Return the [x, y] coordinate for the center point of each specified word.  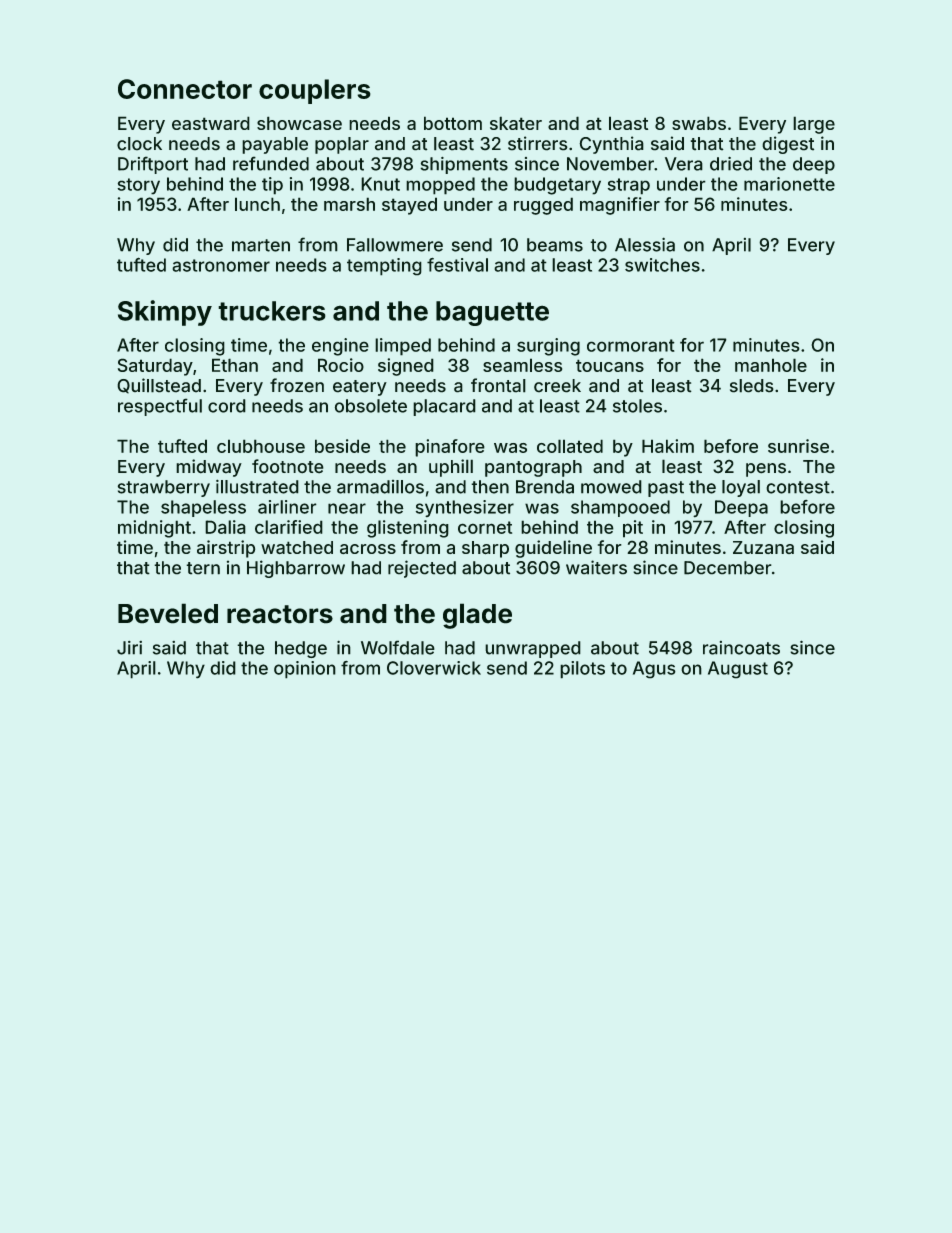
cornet [485, 527]
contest [798, 487]
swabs [699, 123]
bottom [453, 123]
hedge [301, 649]
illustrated [257, 486]
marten [261, 245]
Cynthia [611, 145]
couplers [315, 91]
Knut [380, 184]
